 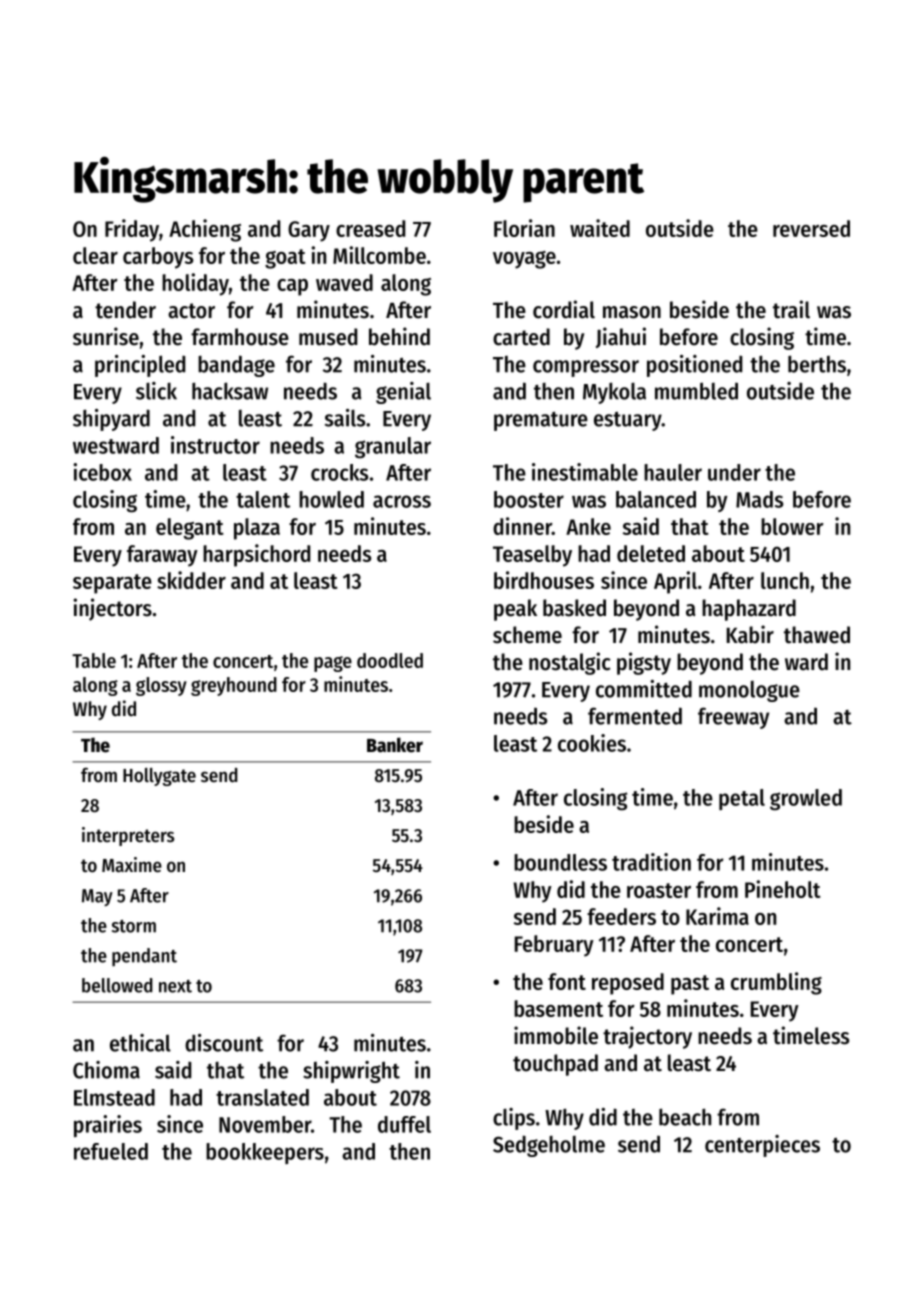 What do you see at coordinates (549, 1146) in the image?
I see `Sedgeholme` at bounding box center [549, 1146].
